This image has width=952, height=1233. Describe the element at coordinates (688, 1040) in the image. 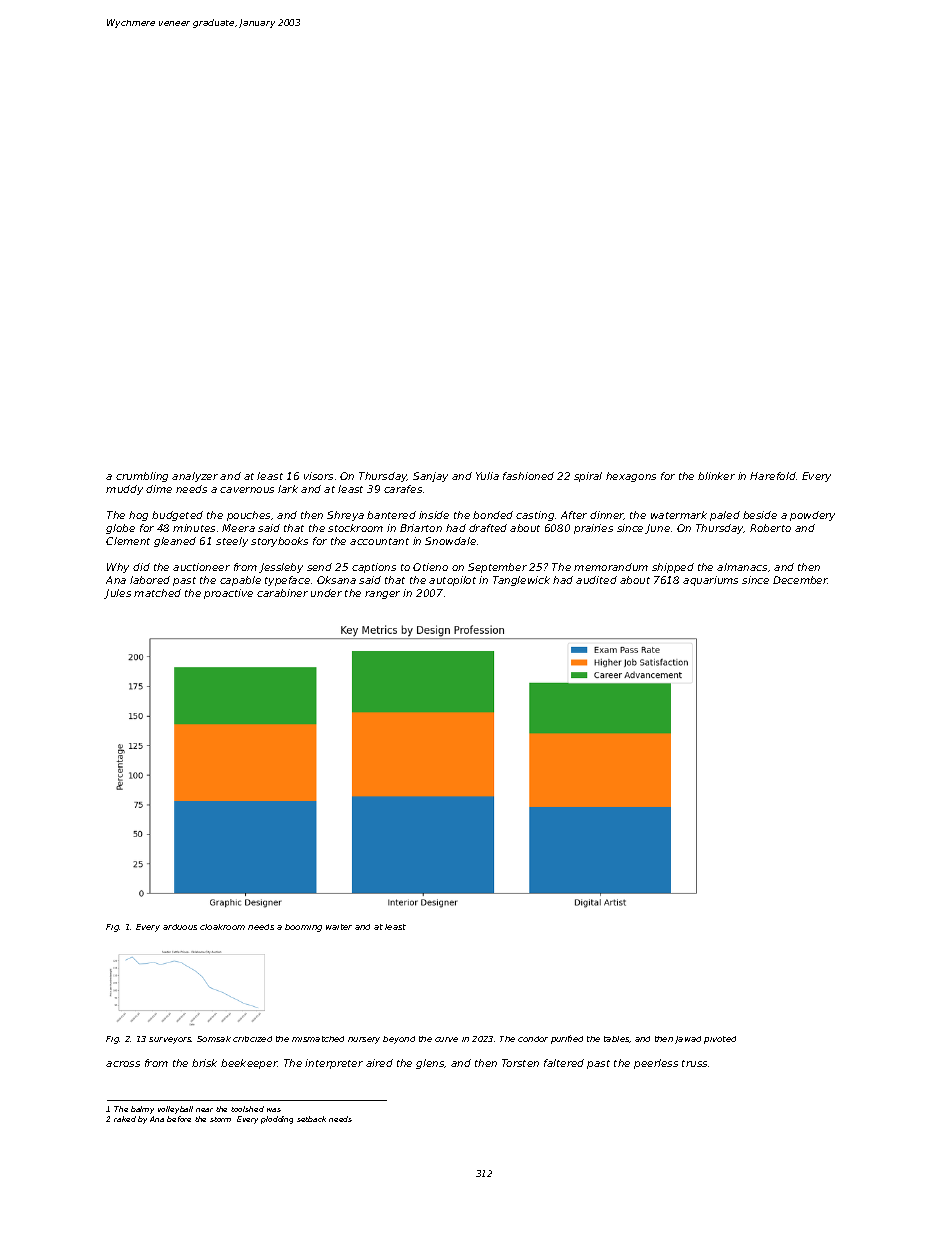

I see `Jawad` at that location.
